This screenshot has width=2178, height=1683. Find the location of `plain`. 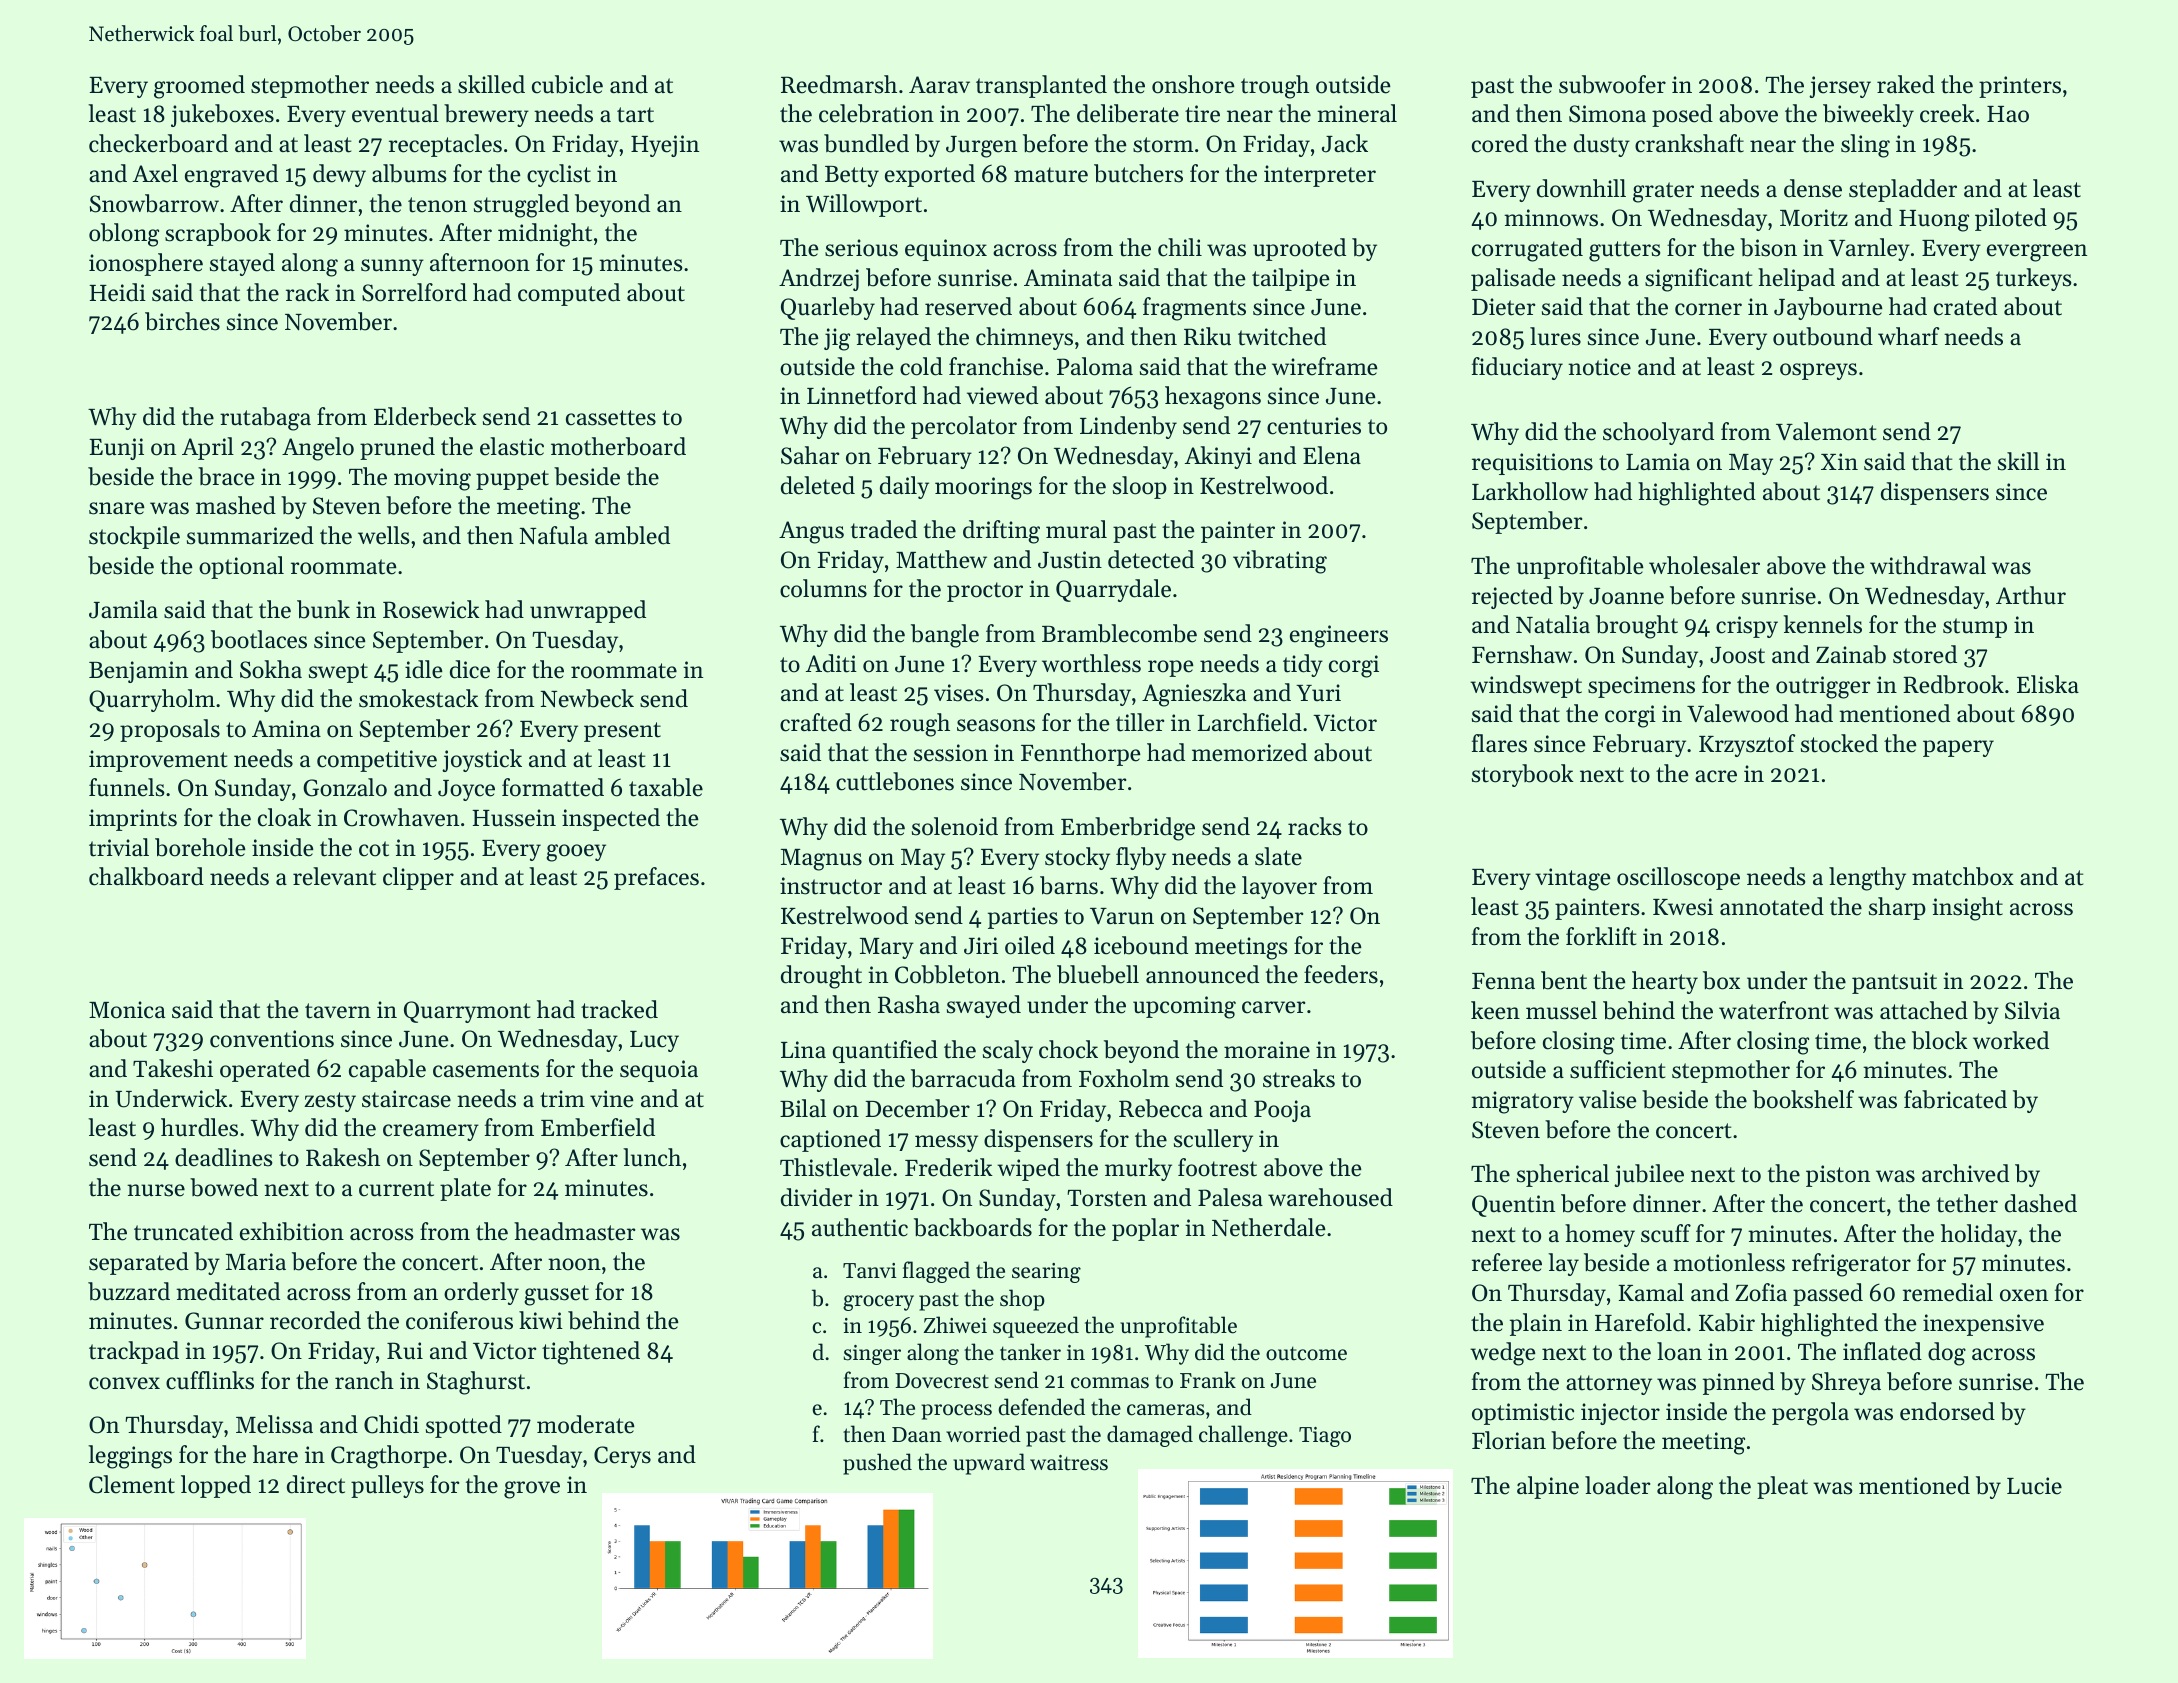

plain is located at coordinates (1536, 1324).
